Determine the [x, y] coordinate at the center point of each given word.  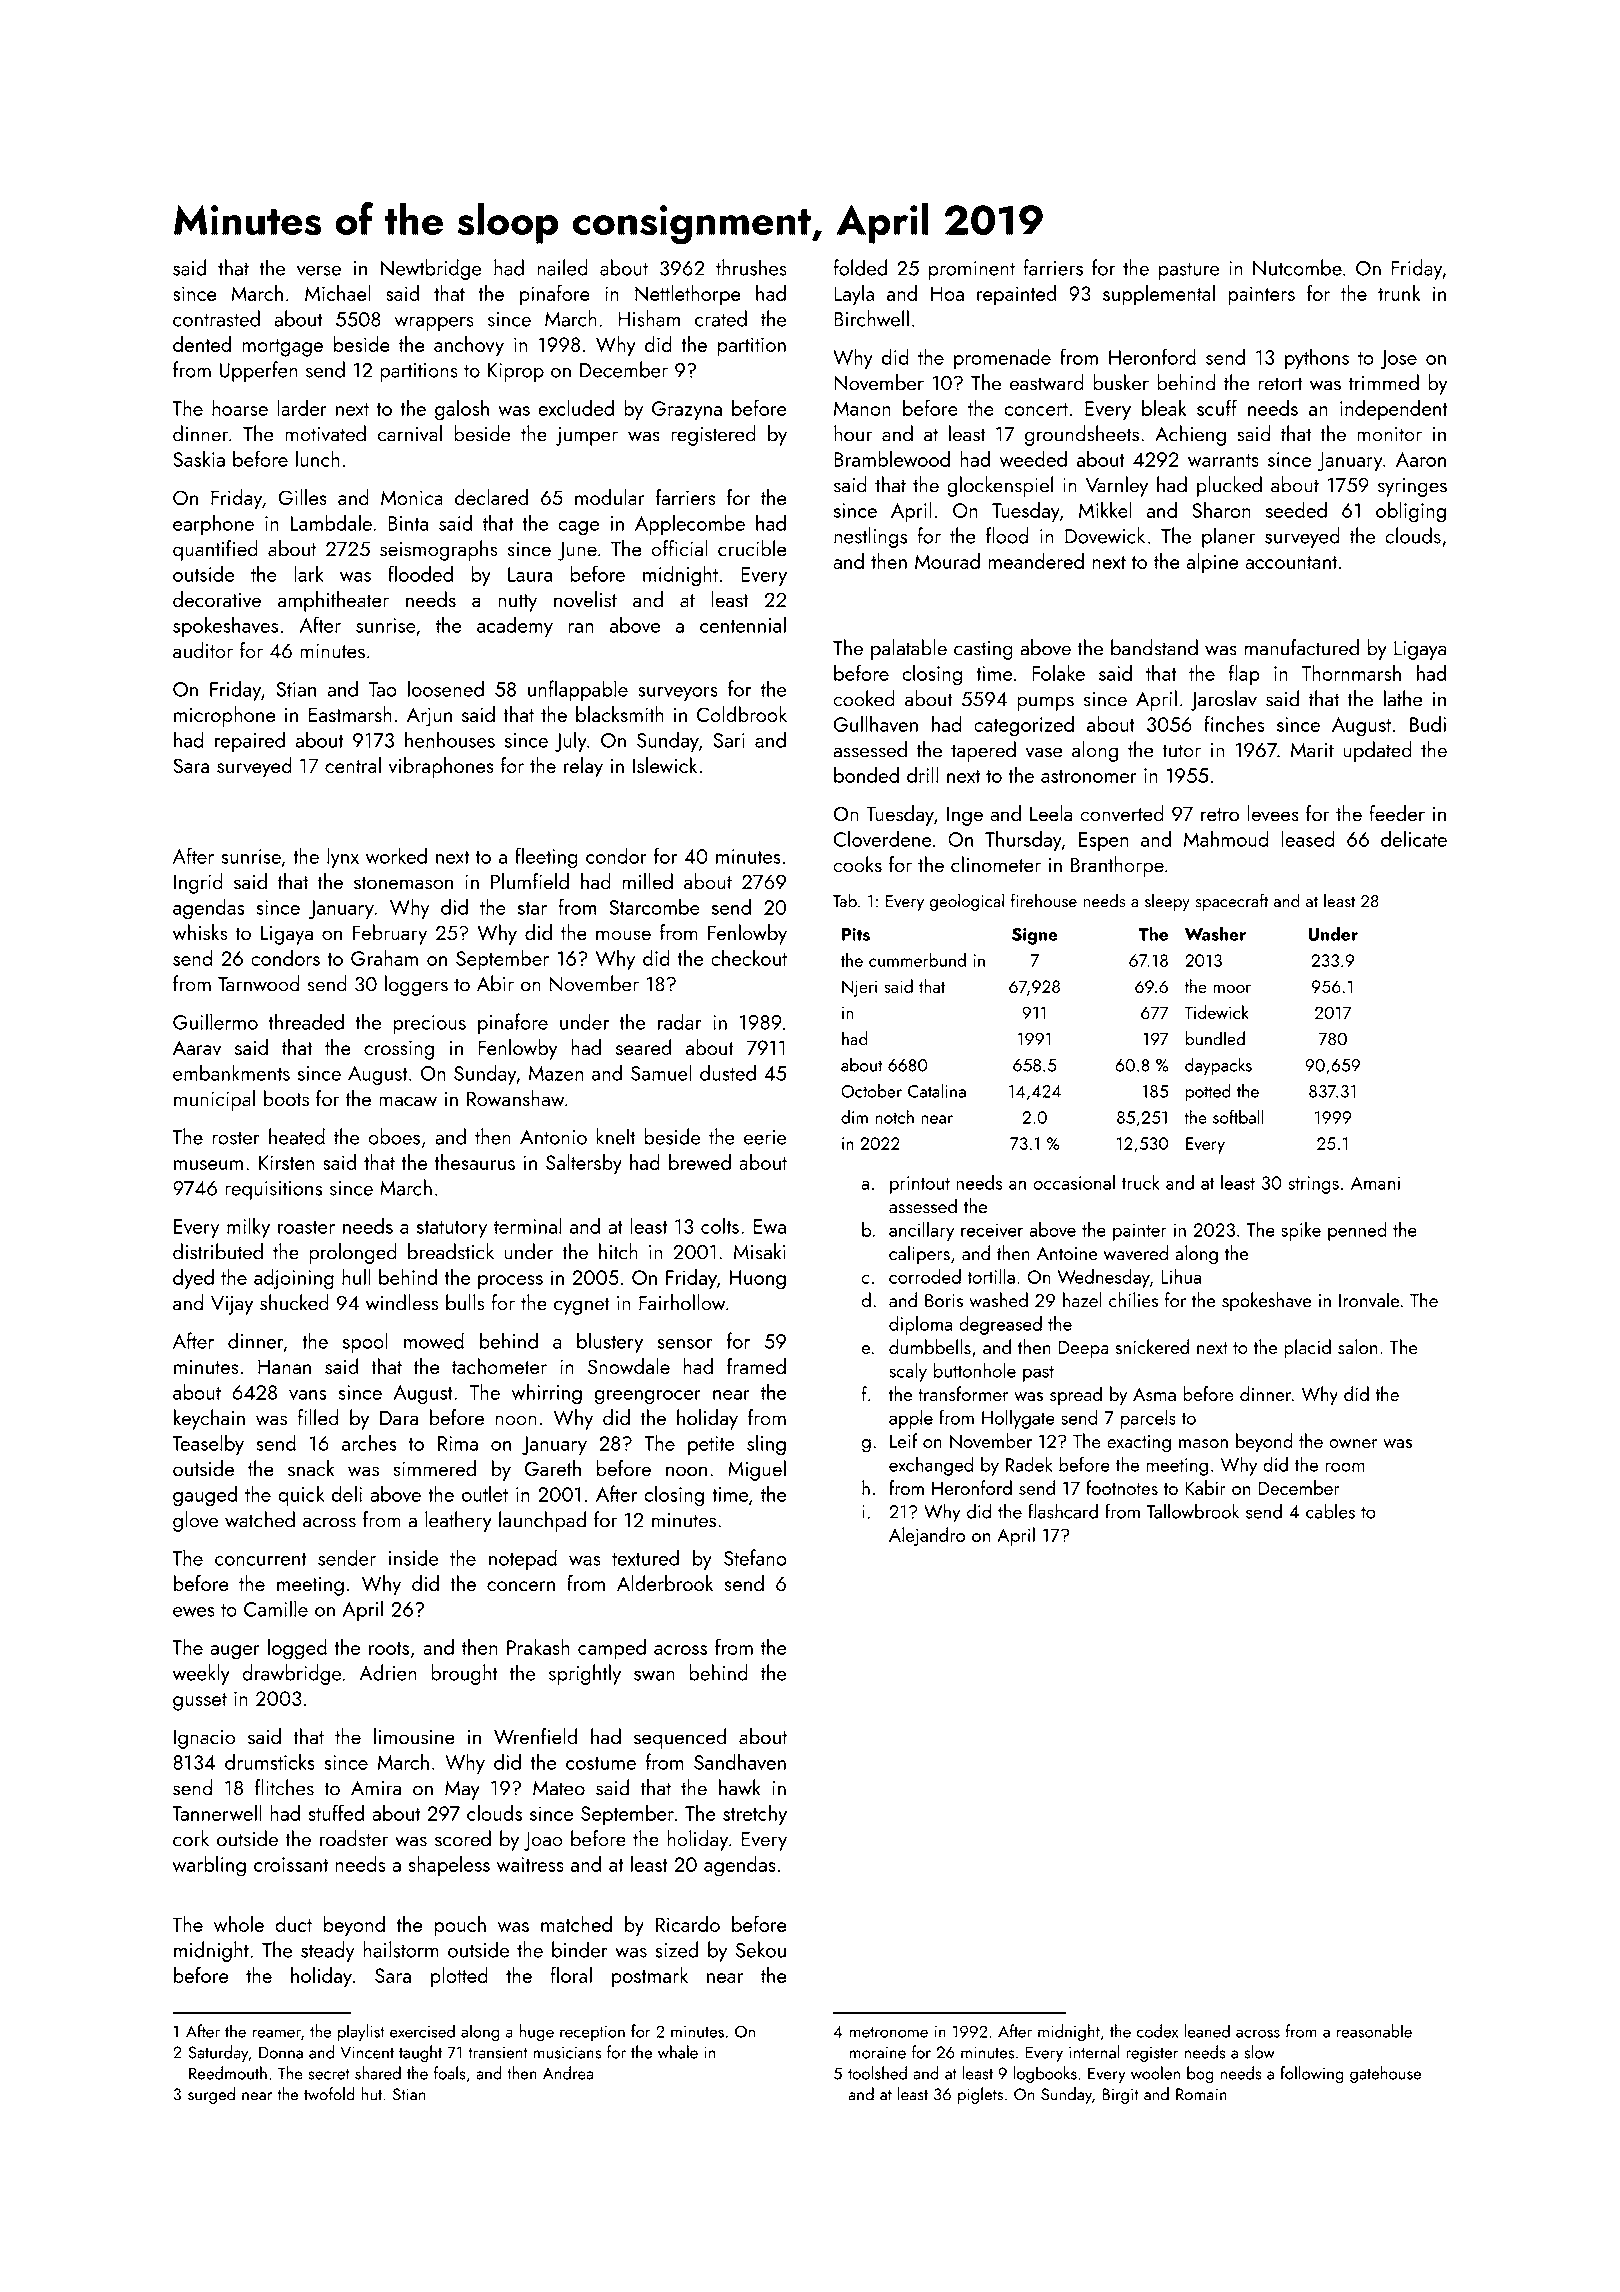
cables [1330, 1511]
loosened [446, 688]
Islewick [665, 765]
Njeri [859, 988]
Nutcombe [1297, 267]
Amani [1375, 1183]
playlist [361, 2032]
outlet [485, 1493]
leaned [1207, 2031]
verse [319, 270]
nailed [562, 267]
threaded [306, 1021]
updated [1377, 751]
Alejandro [927, 1536]
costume [601, 1763]
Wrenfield [535, 1736]
